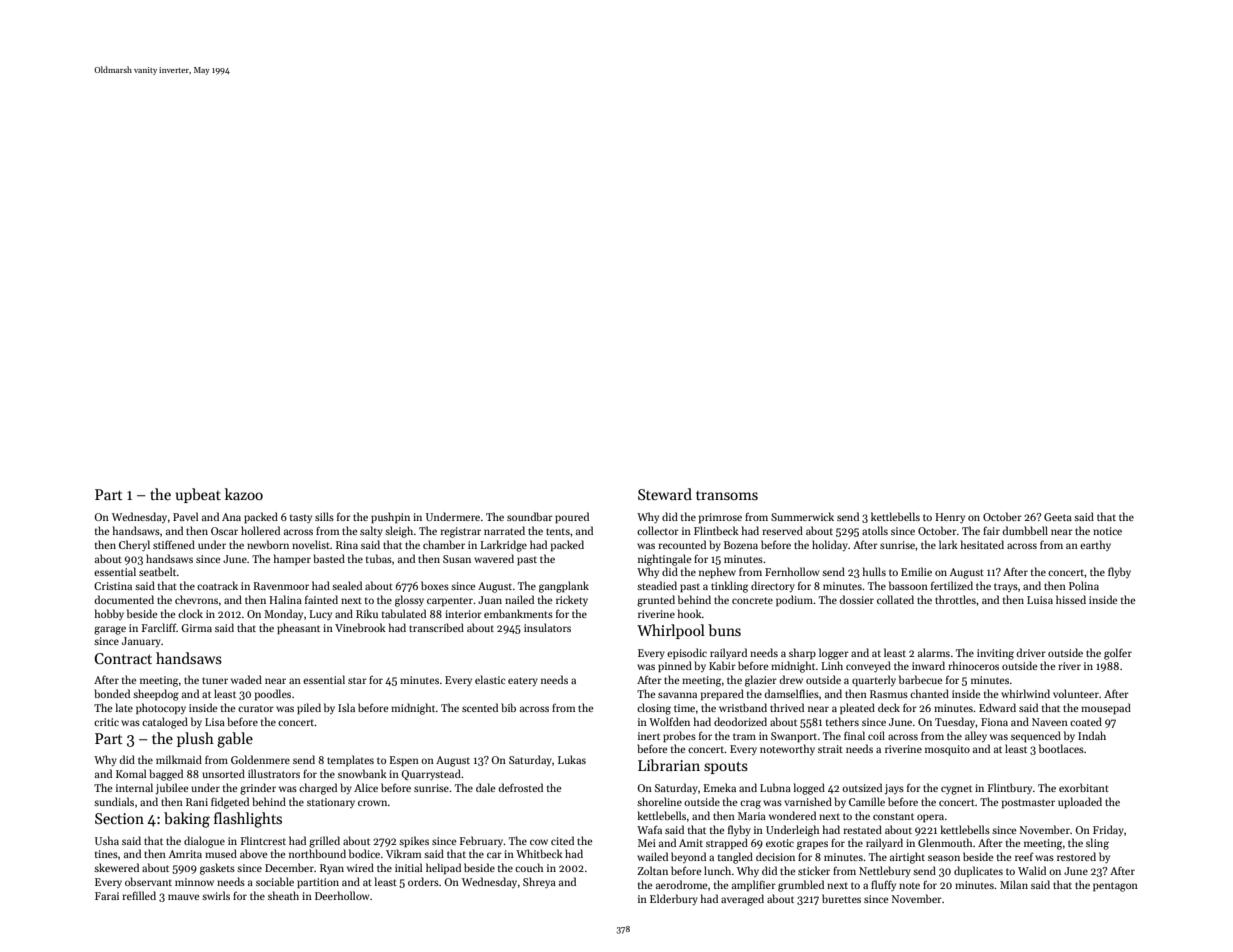  I want to click on Farai, so click(107, 896).
